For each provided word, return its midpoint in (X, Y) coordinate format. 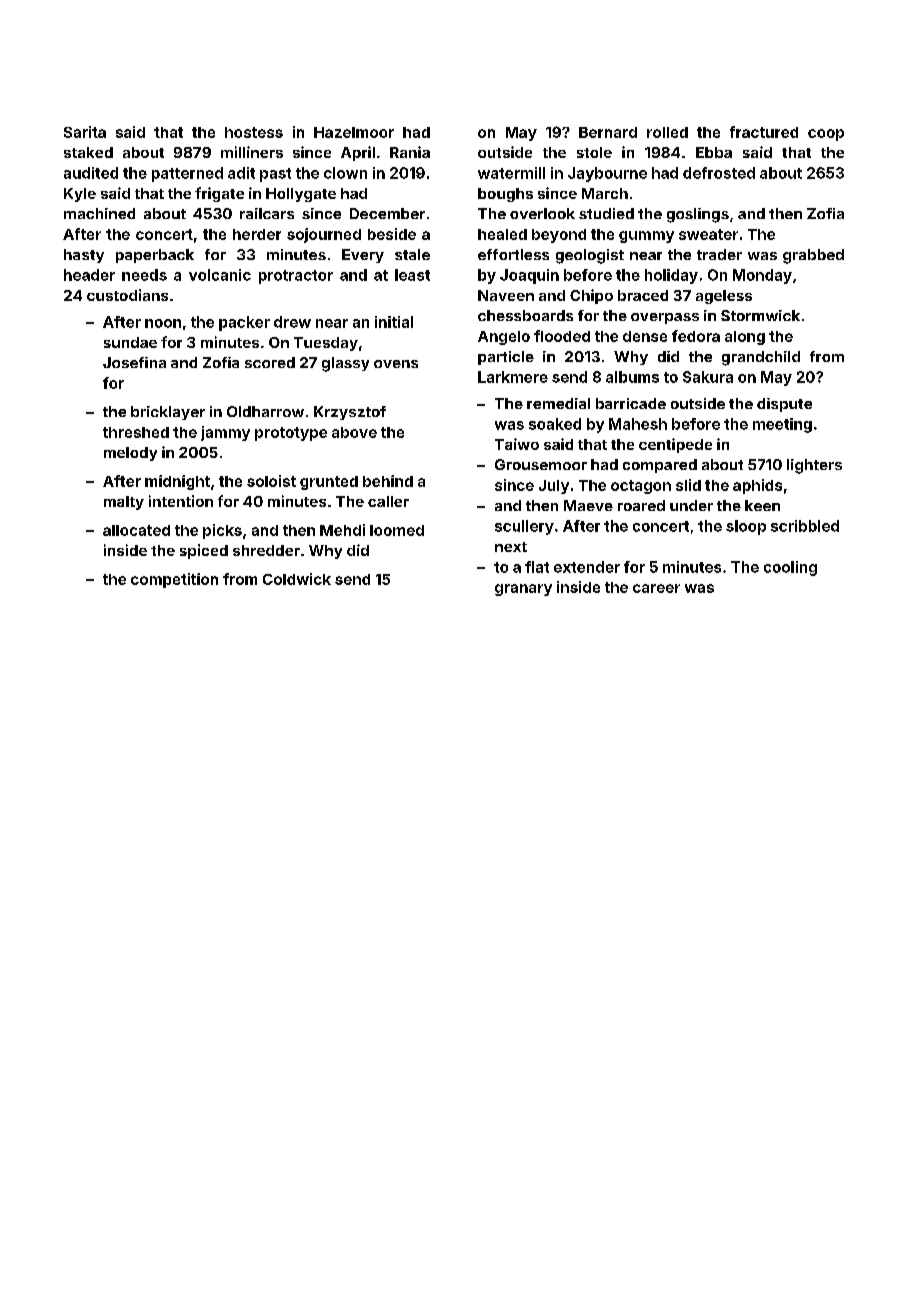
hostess (254, 132)
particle (506, 358)
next (511, 547)
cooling (790, 568)
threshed (136, 432)
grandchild (761, 358)
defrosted (719, 173)
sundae (130, 342)
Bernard (608, 132)
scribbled (805, 526)
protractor (296, 277)
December (387, 213)
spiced (204, 551)
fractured (764, 132)
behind (388, 481)
